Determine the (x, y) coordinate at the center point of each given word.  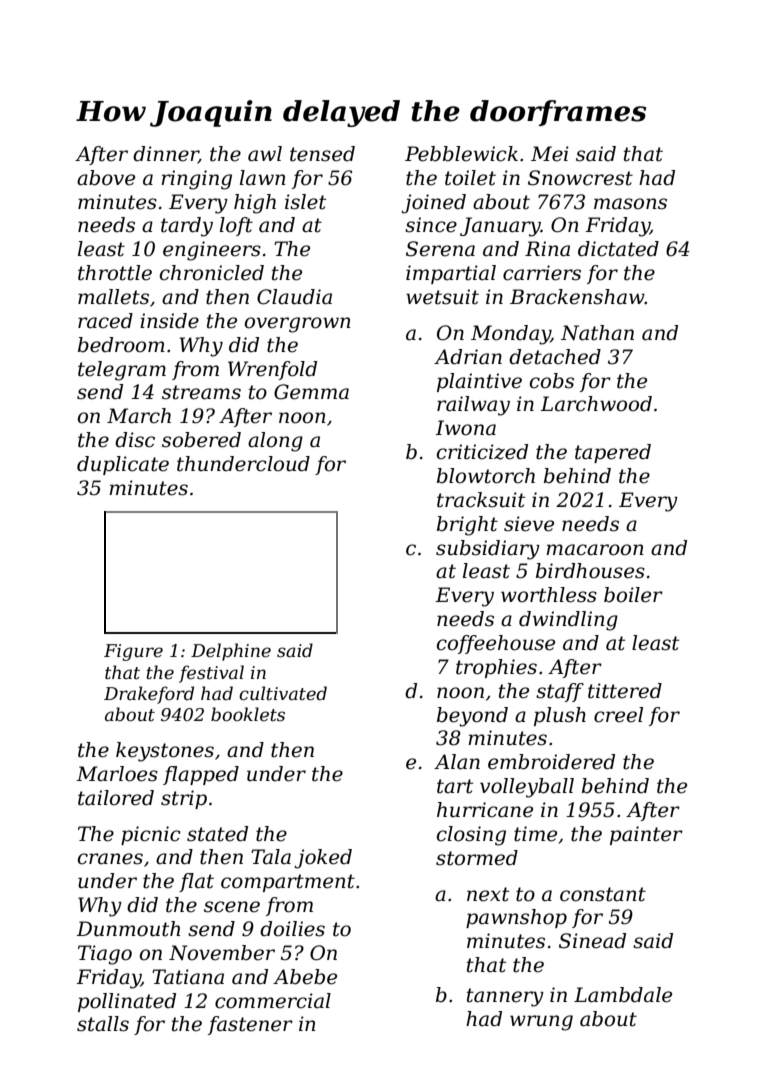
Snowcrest (580, 178)
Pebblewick (461, 154)
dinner (166, 155)
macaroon (595, 550)
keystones (165, 752)
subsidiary (488, 550)
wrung (541, 1023)
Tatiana (188, 977)
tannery (505, 997)
